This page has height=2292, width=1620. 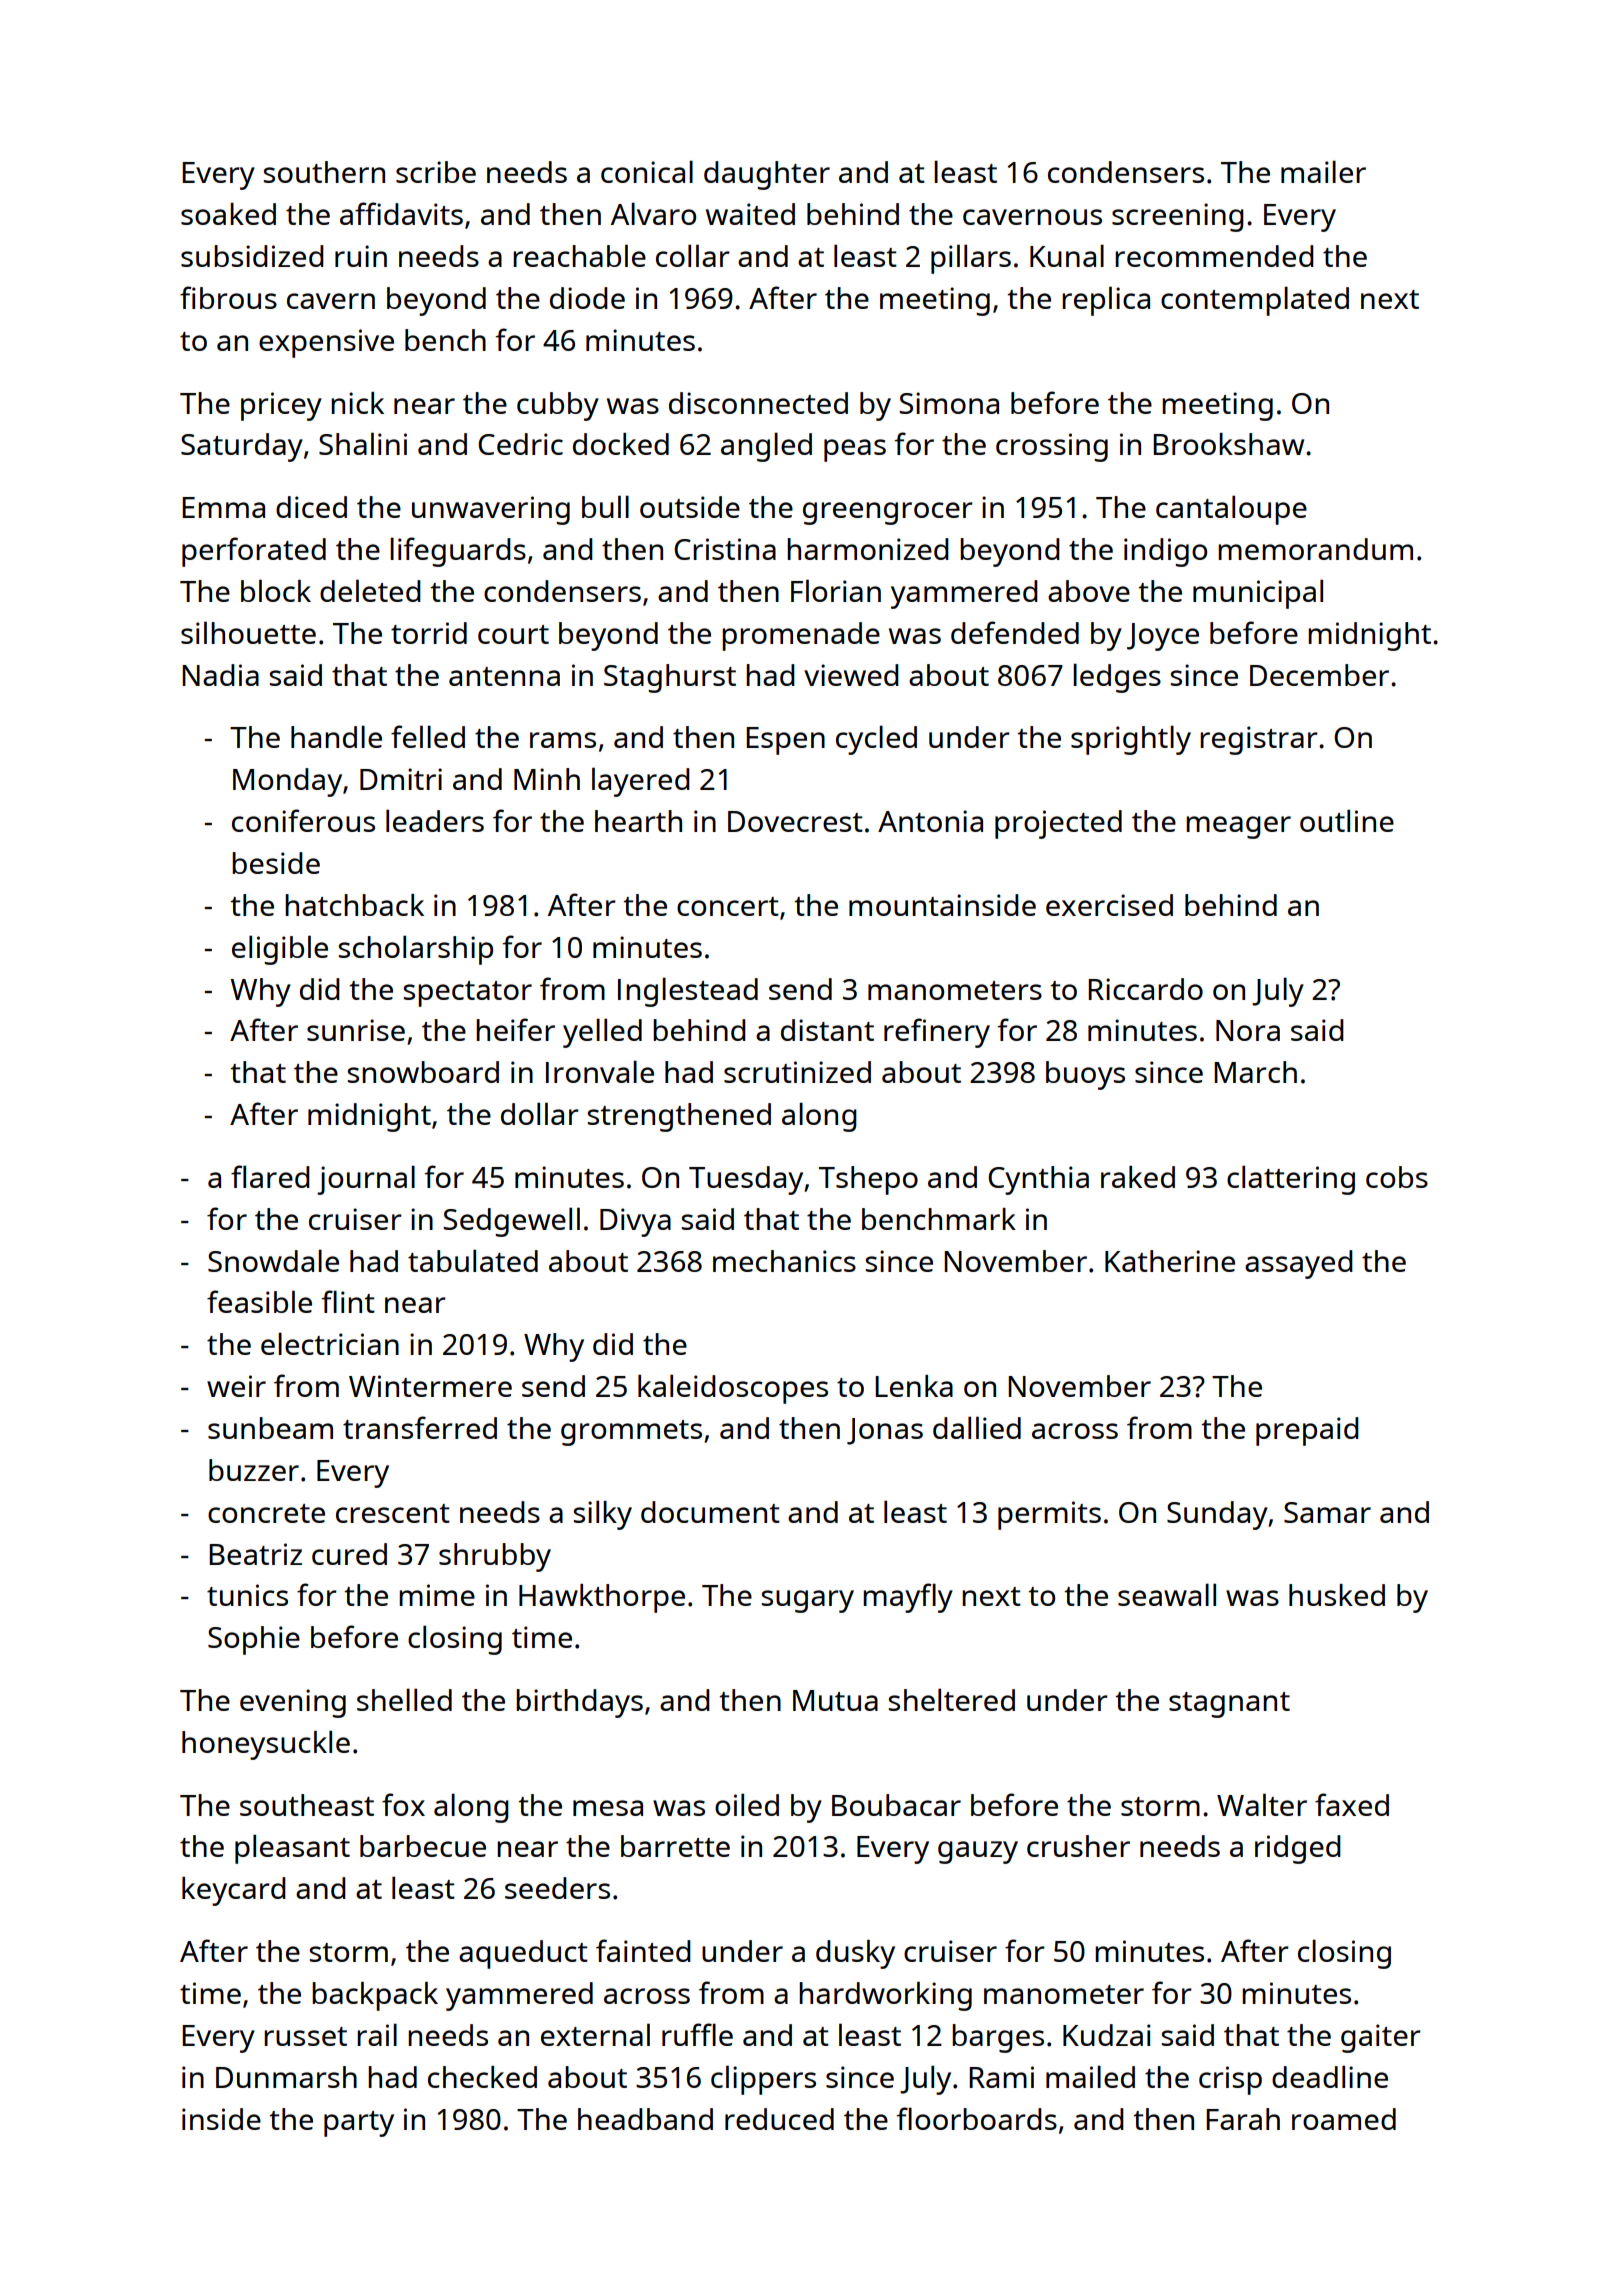 I want to click on hardworking, so click(x=885, y=1996).
